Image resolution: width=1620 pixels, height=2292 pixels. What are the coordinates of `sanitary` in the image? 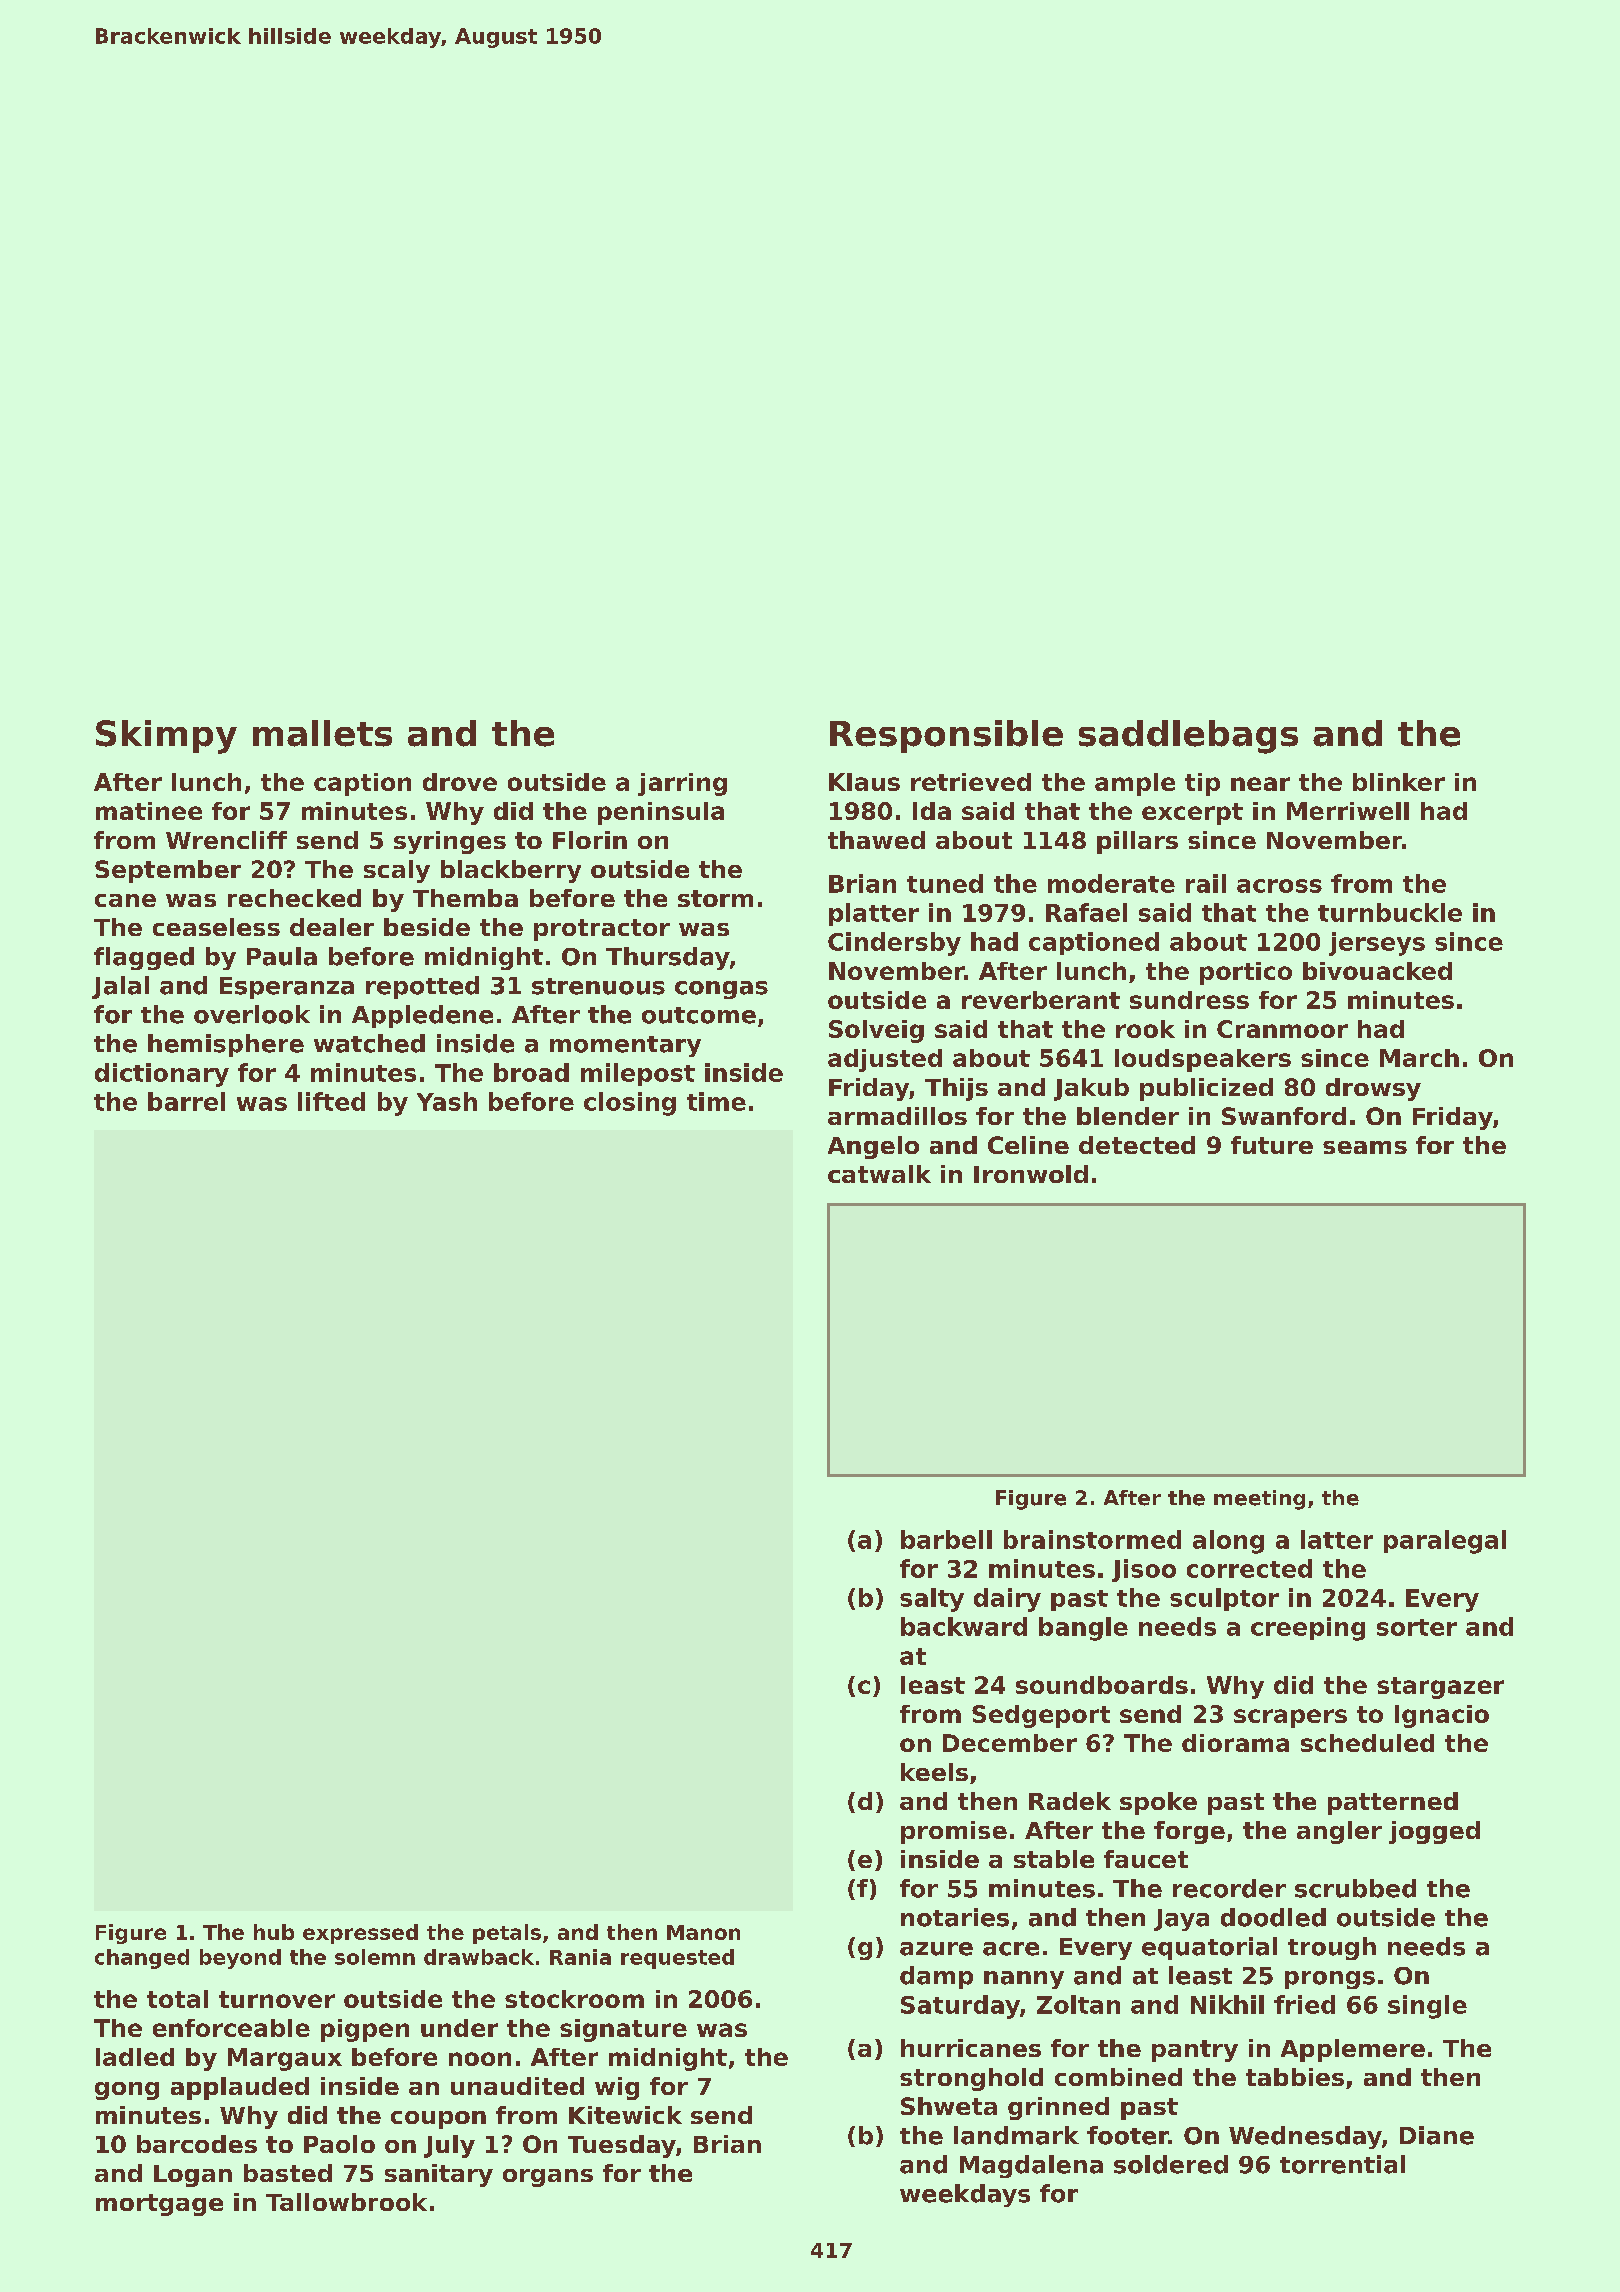 It's located at (439, 2175).
